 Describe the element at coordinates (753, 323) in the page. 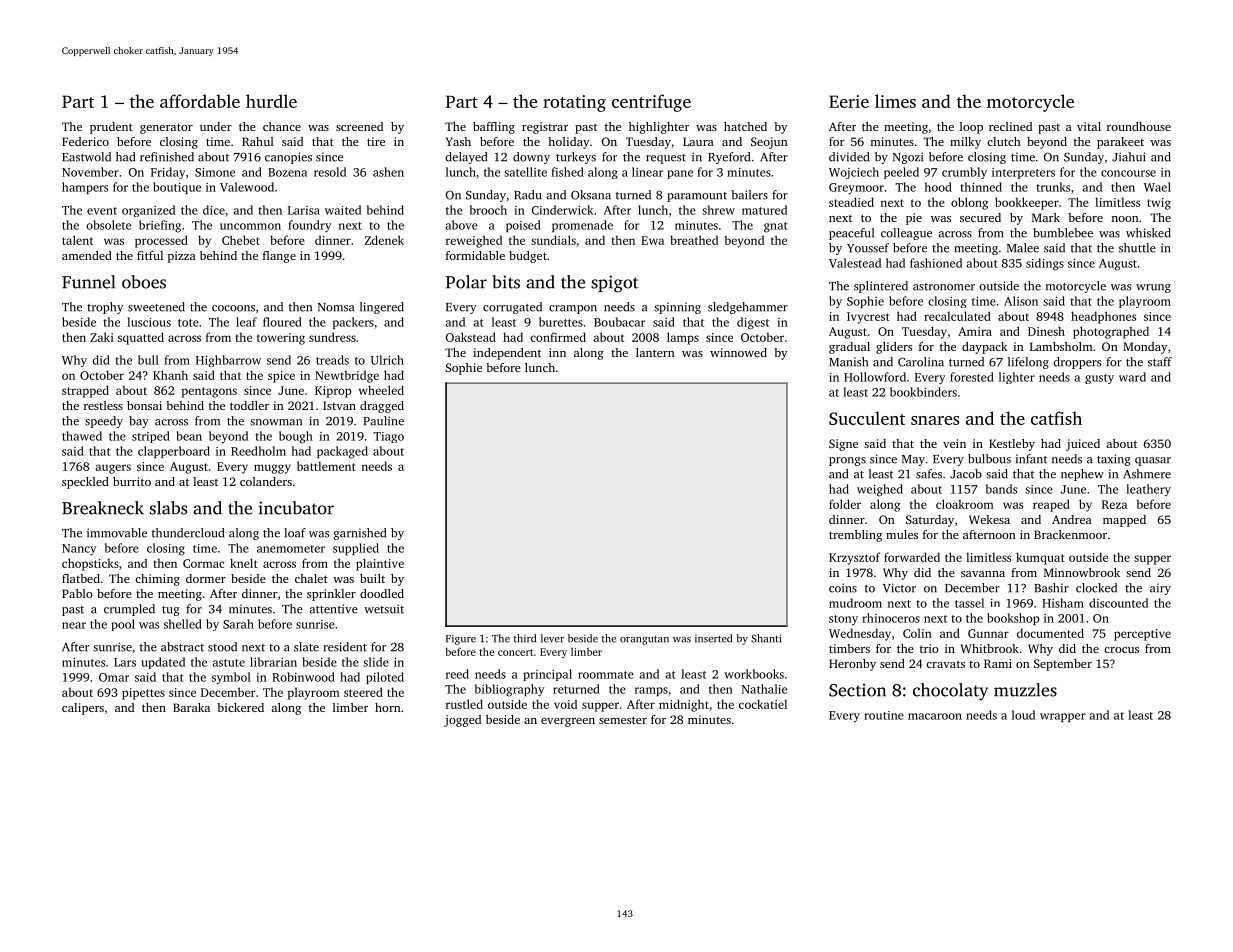

I see `digest` at that location.
